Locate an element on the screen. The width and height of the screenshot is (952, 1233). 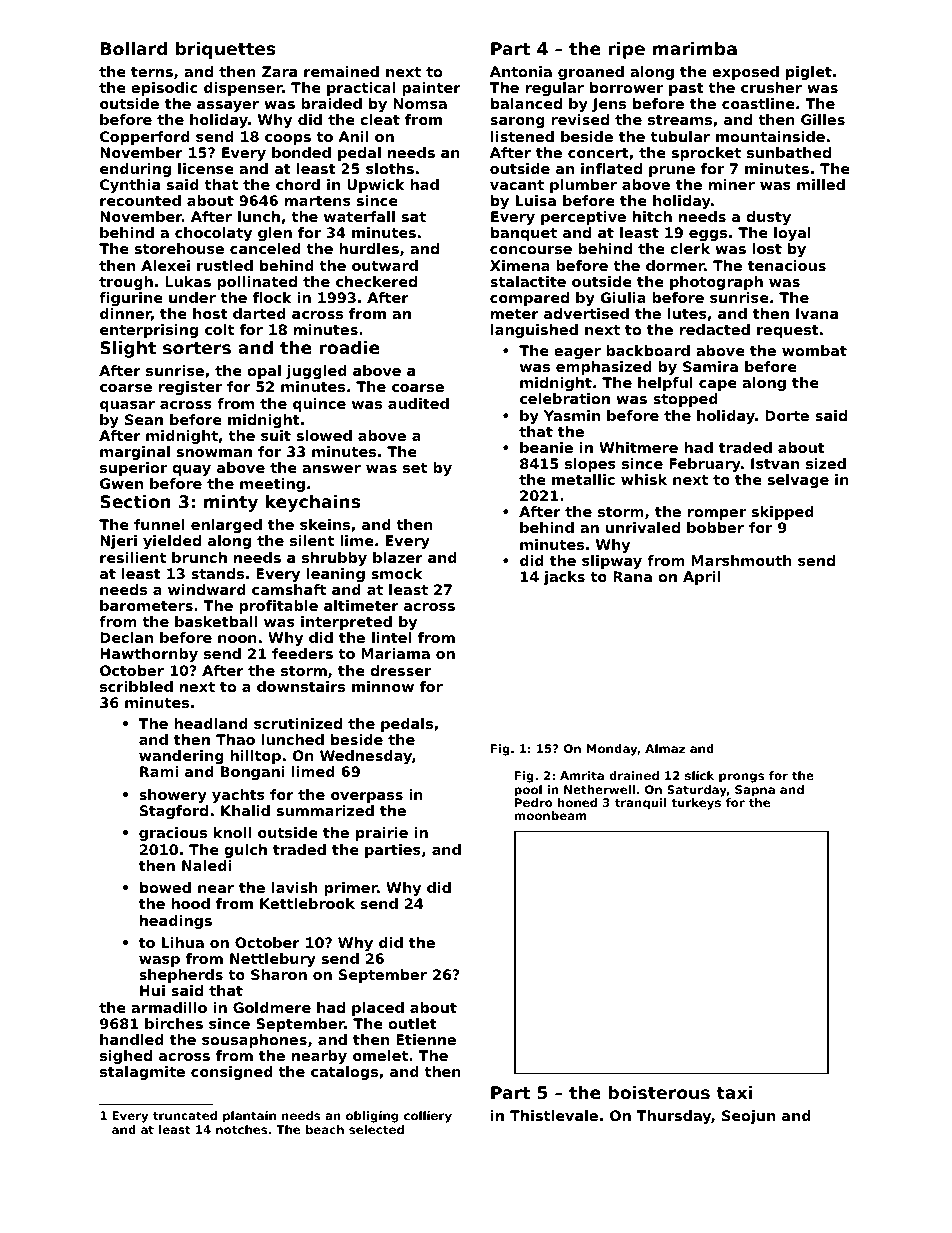
Section is located at coordinates (135, 501).
